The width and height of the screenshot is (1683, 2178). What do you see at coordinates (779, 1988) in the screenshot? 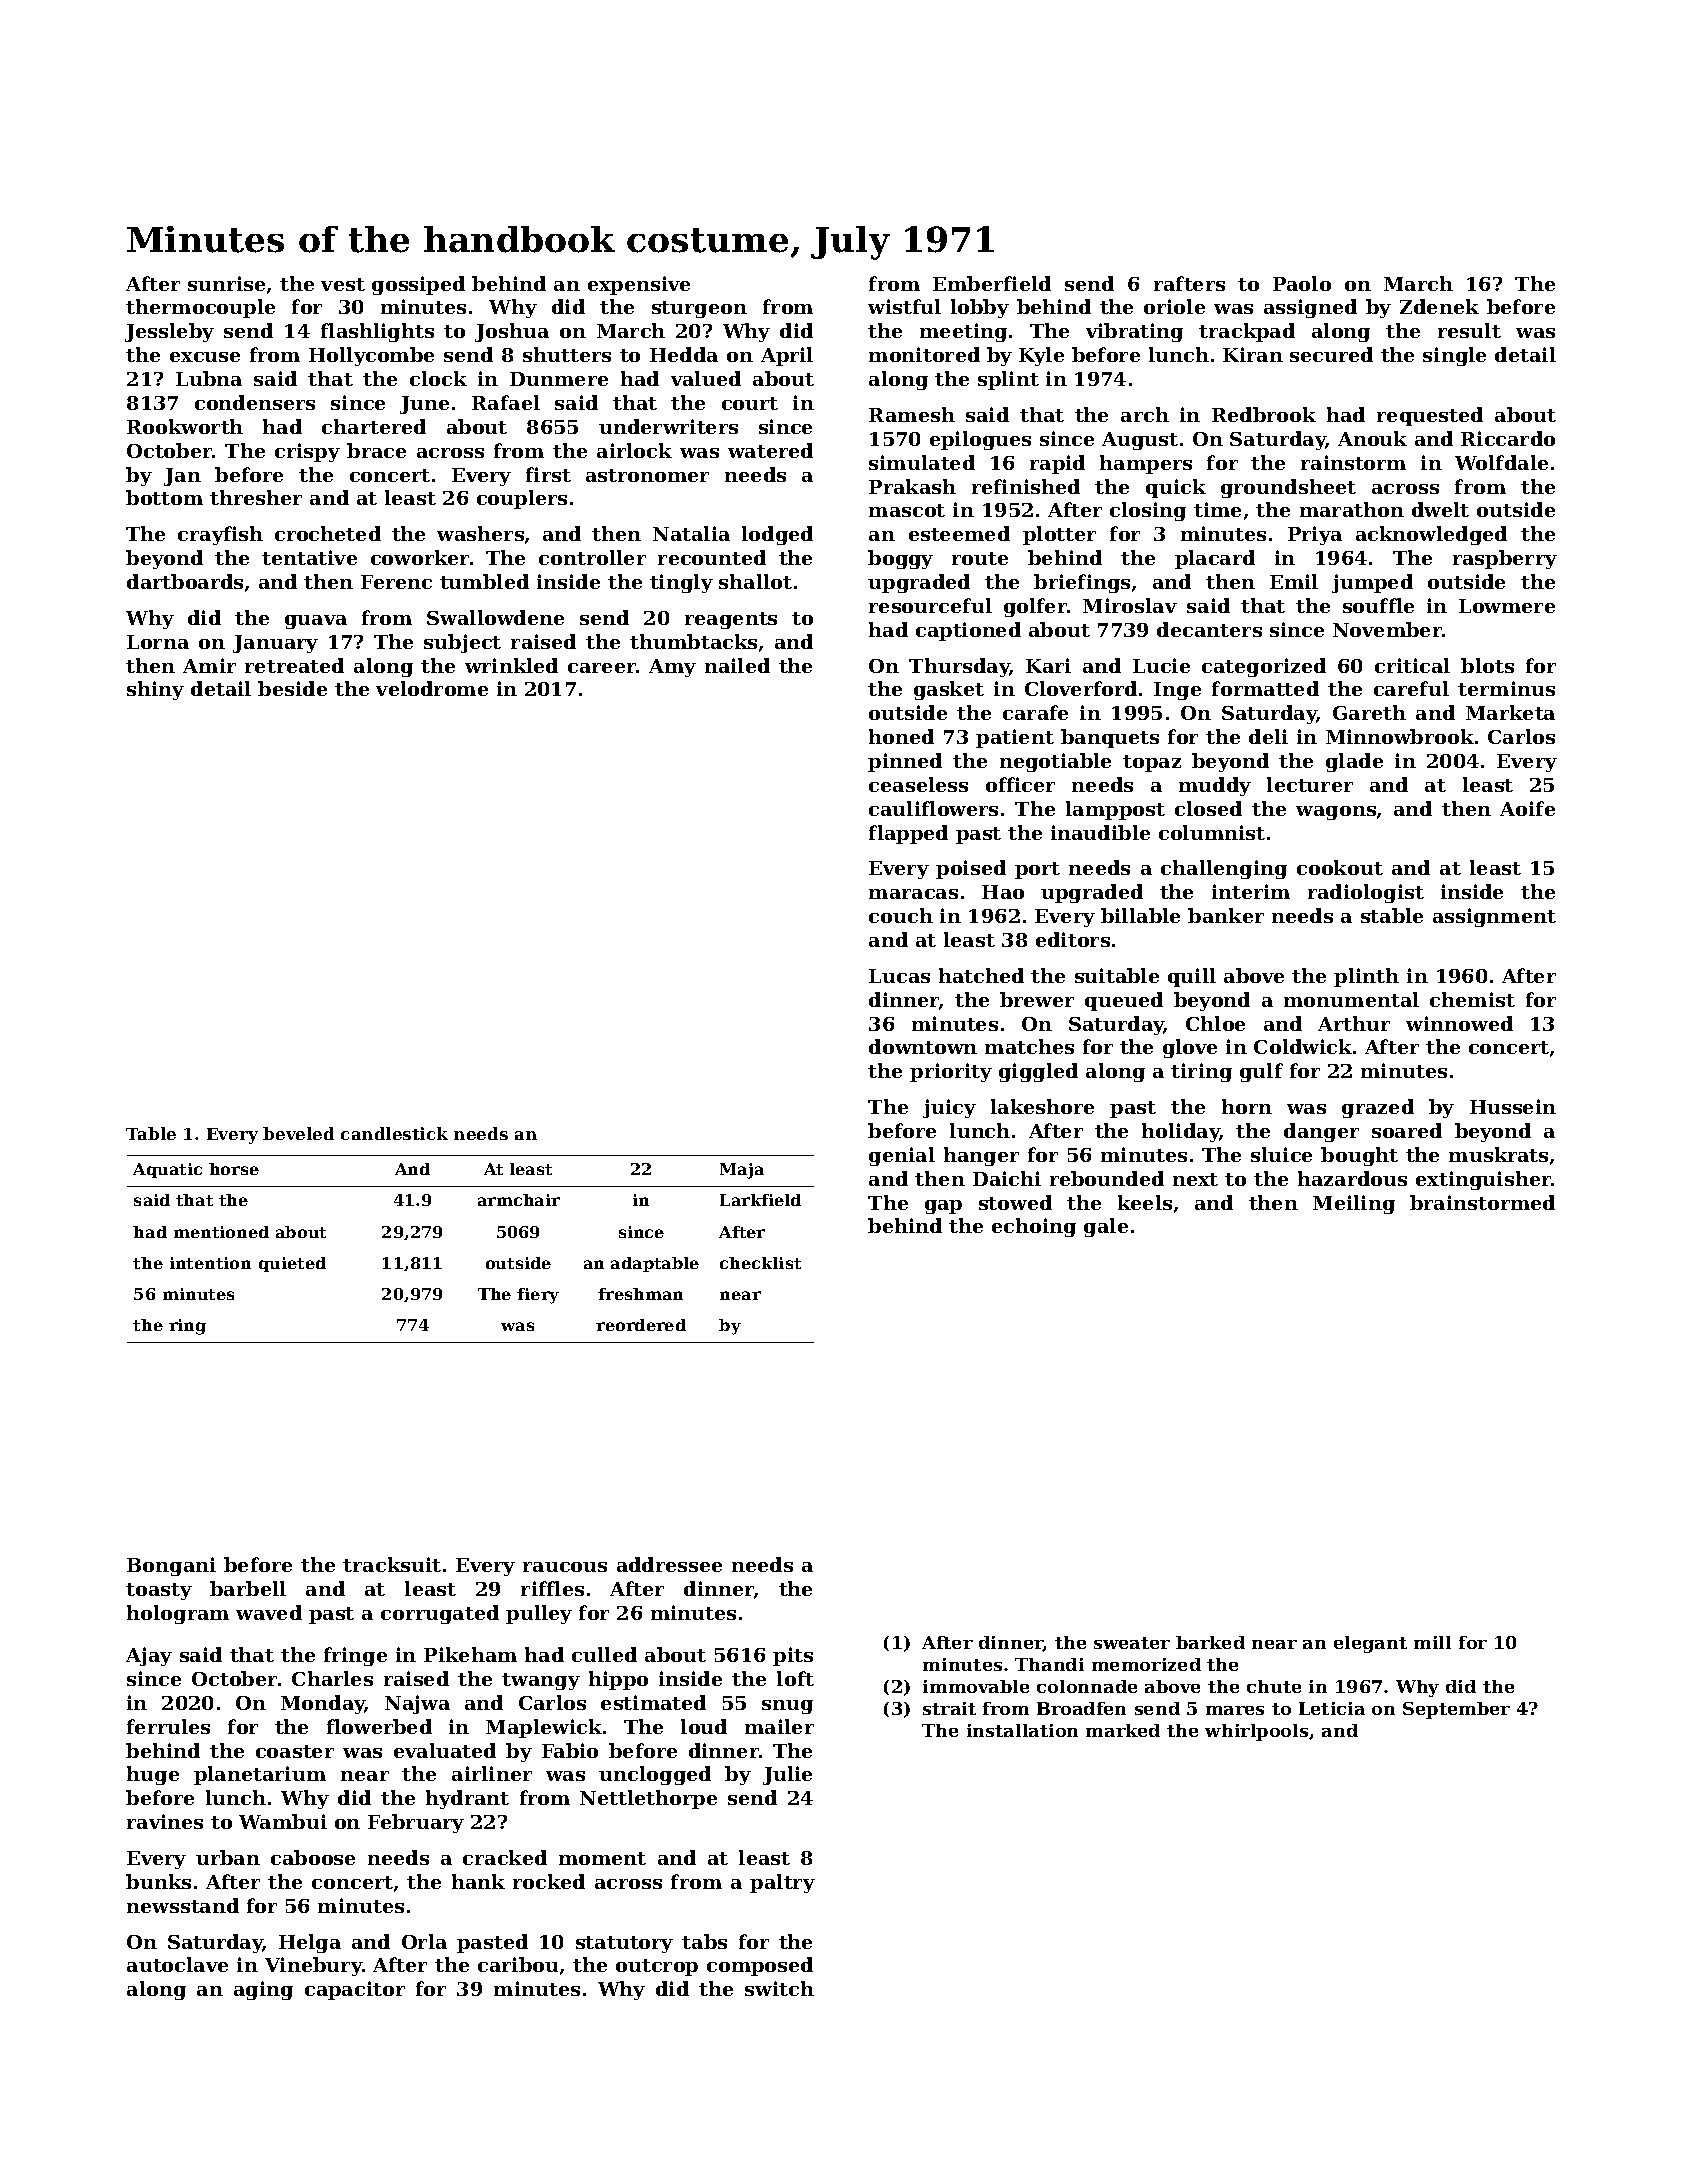
I see `switch` at bounding box center [779, 1988].
